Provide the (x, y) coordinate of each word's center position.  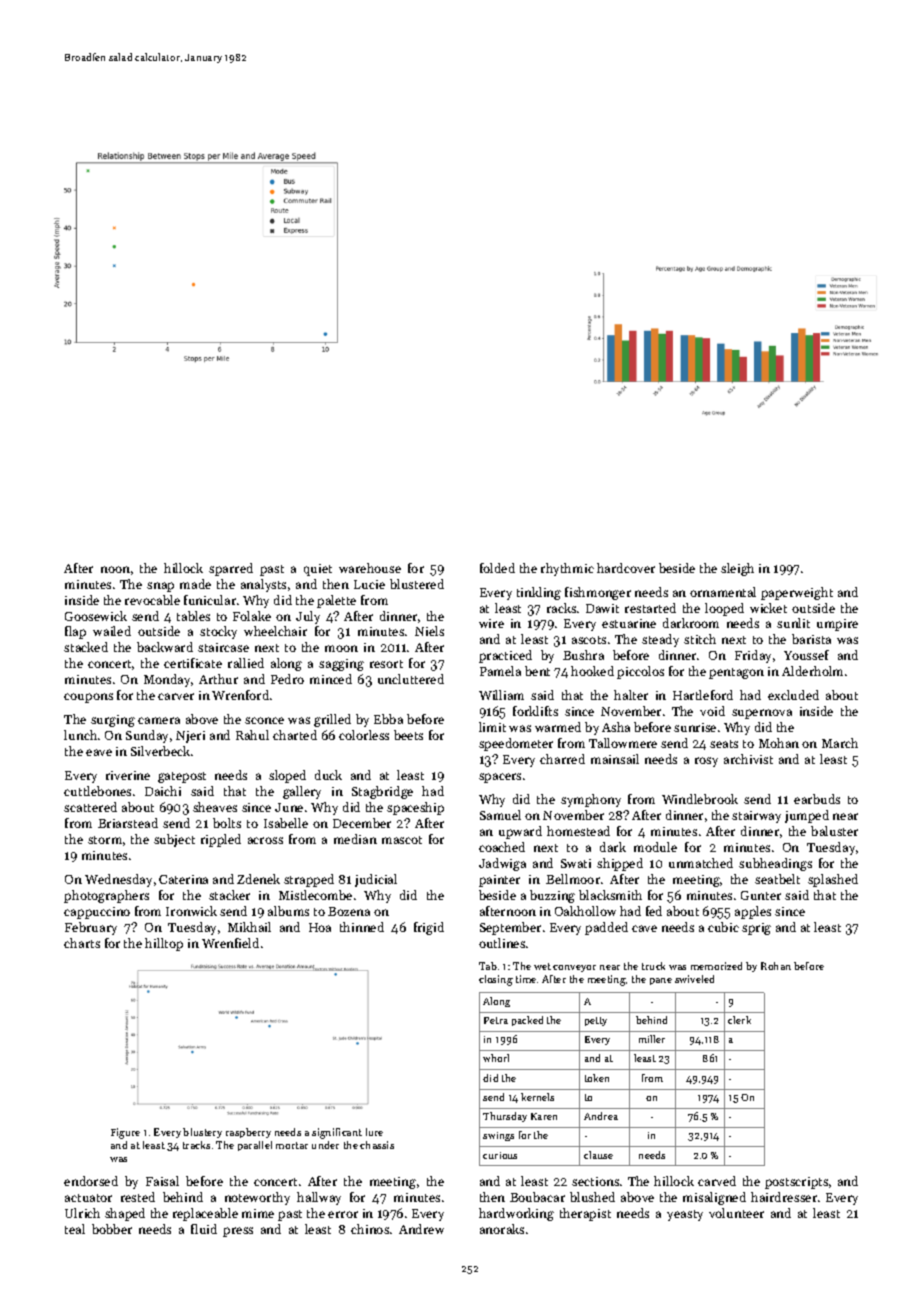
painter (499, 881)
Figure (125, 1133)
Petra (496, 1020)
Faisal (162, 1181)
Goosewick (96, 616)
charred (562, 759)
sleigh (737, 569)
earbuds (817, 799)
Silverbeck (160, 751)
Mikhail (249, 927)
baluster (834, 831)
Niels (429, 631)
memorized (716, 966)
